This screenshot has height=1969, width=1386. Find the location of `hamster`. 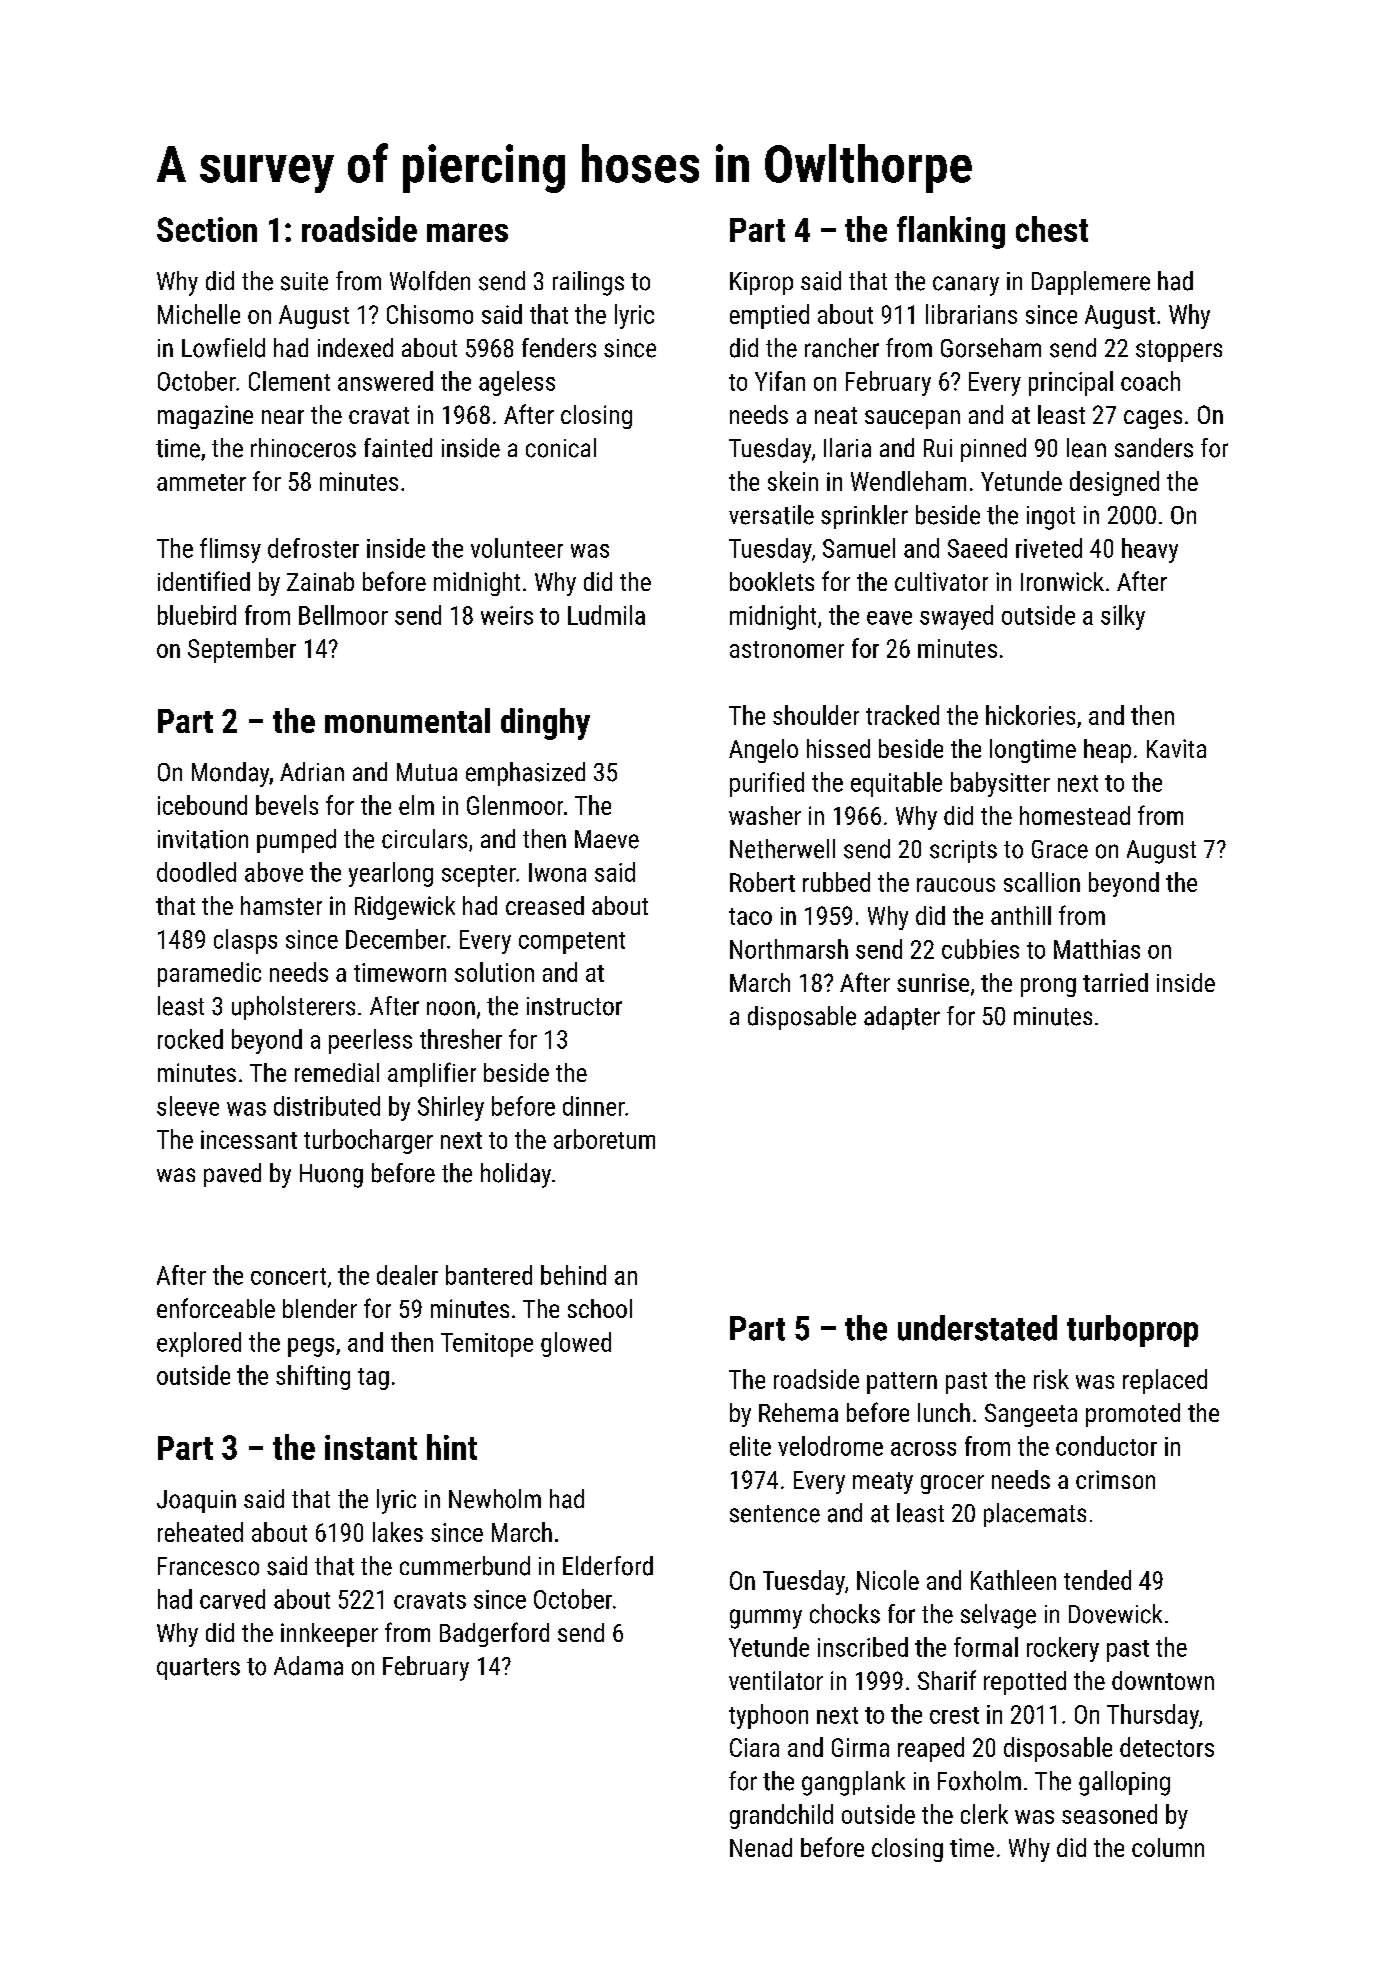

hamster is located at coordinates (281, 905).
